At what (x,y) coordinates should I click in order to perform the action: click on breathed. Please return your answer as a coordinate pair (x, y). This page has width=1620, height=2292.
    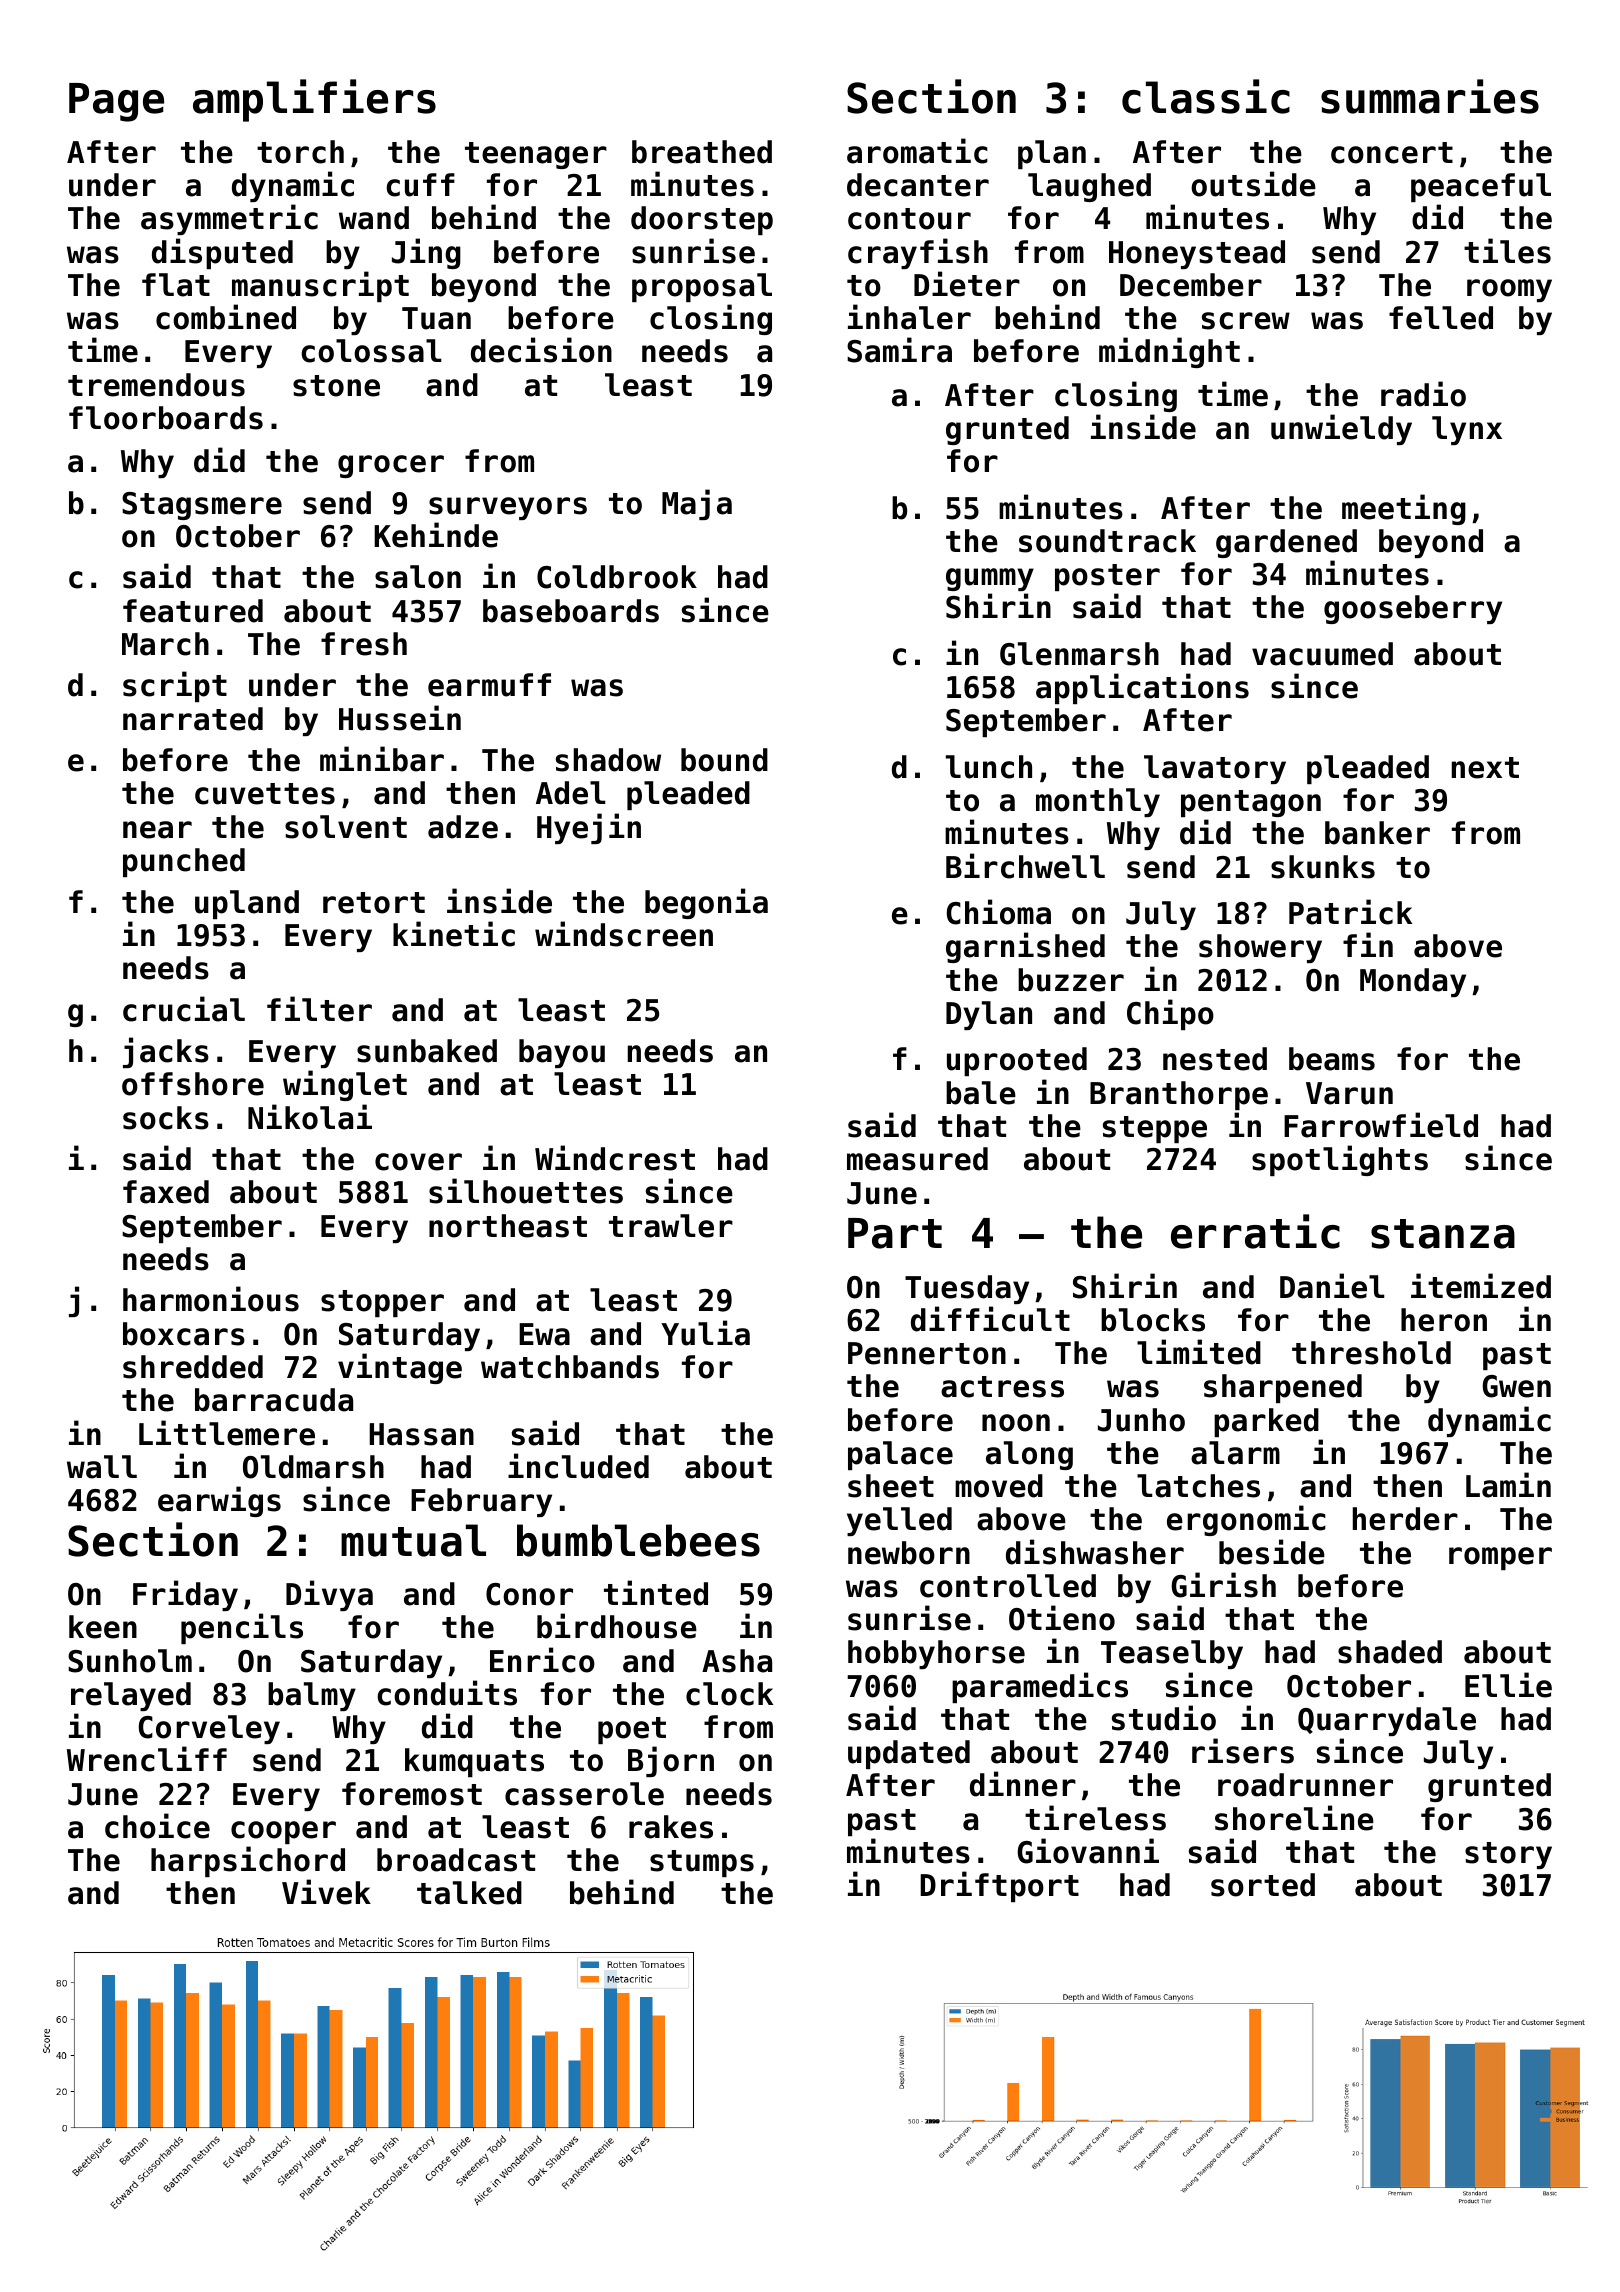
    Looking at the image, I should click on (702, 152).
